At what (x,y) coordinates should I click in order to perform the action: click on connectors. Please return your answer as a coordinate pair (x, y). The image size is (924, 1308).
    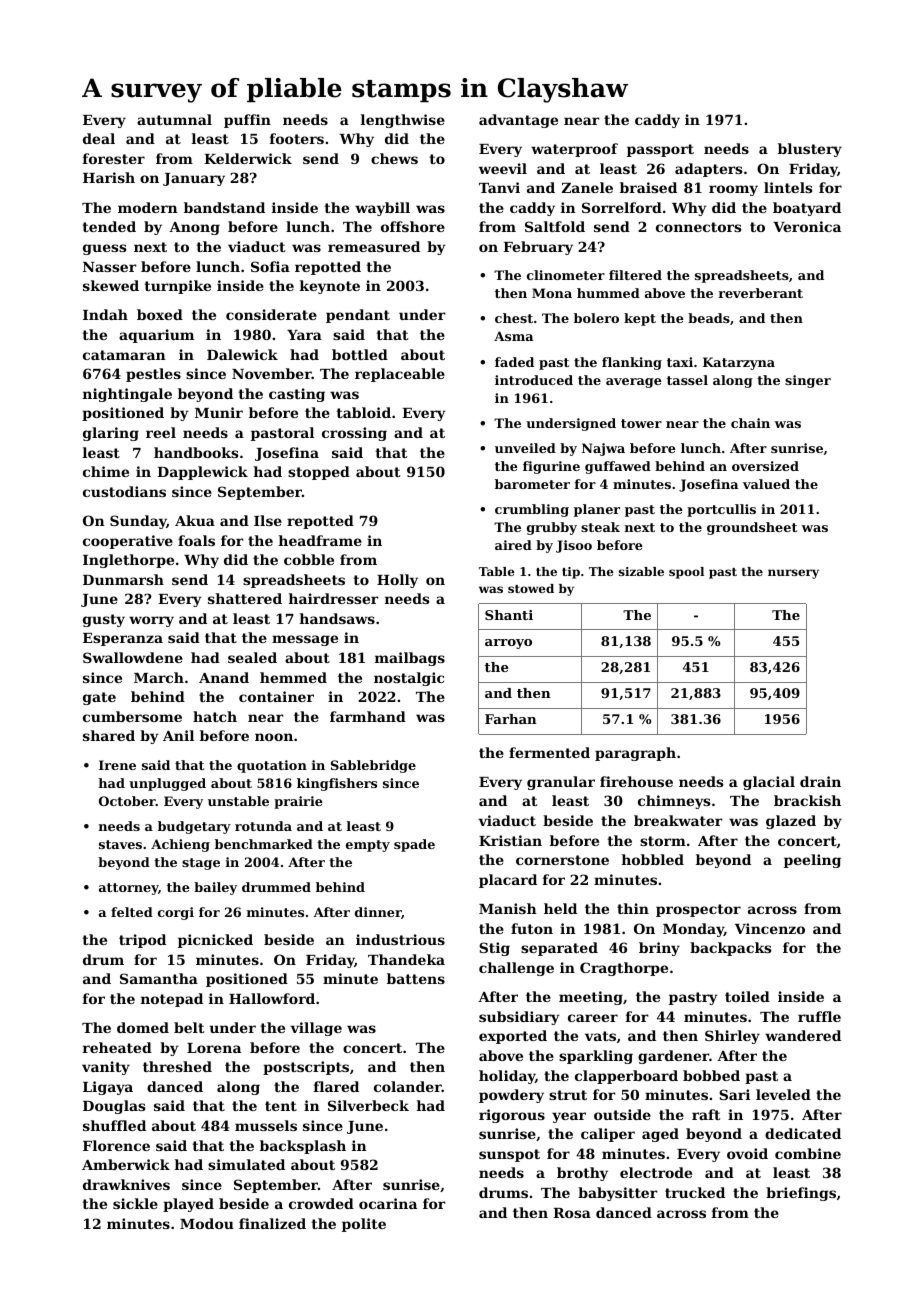
    Looking at the image, I should click on (698, 227).
